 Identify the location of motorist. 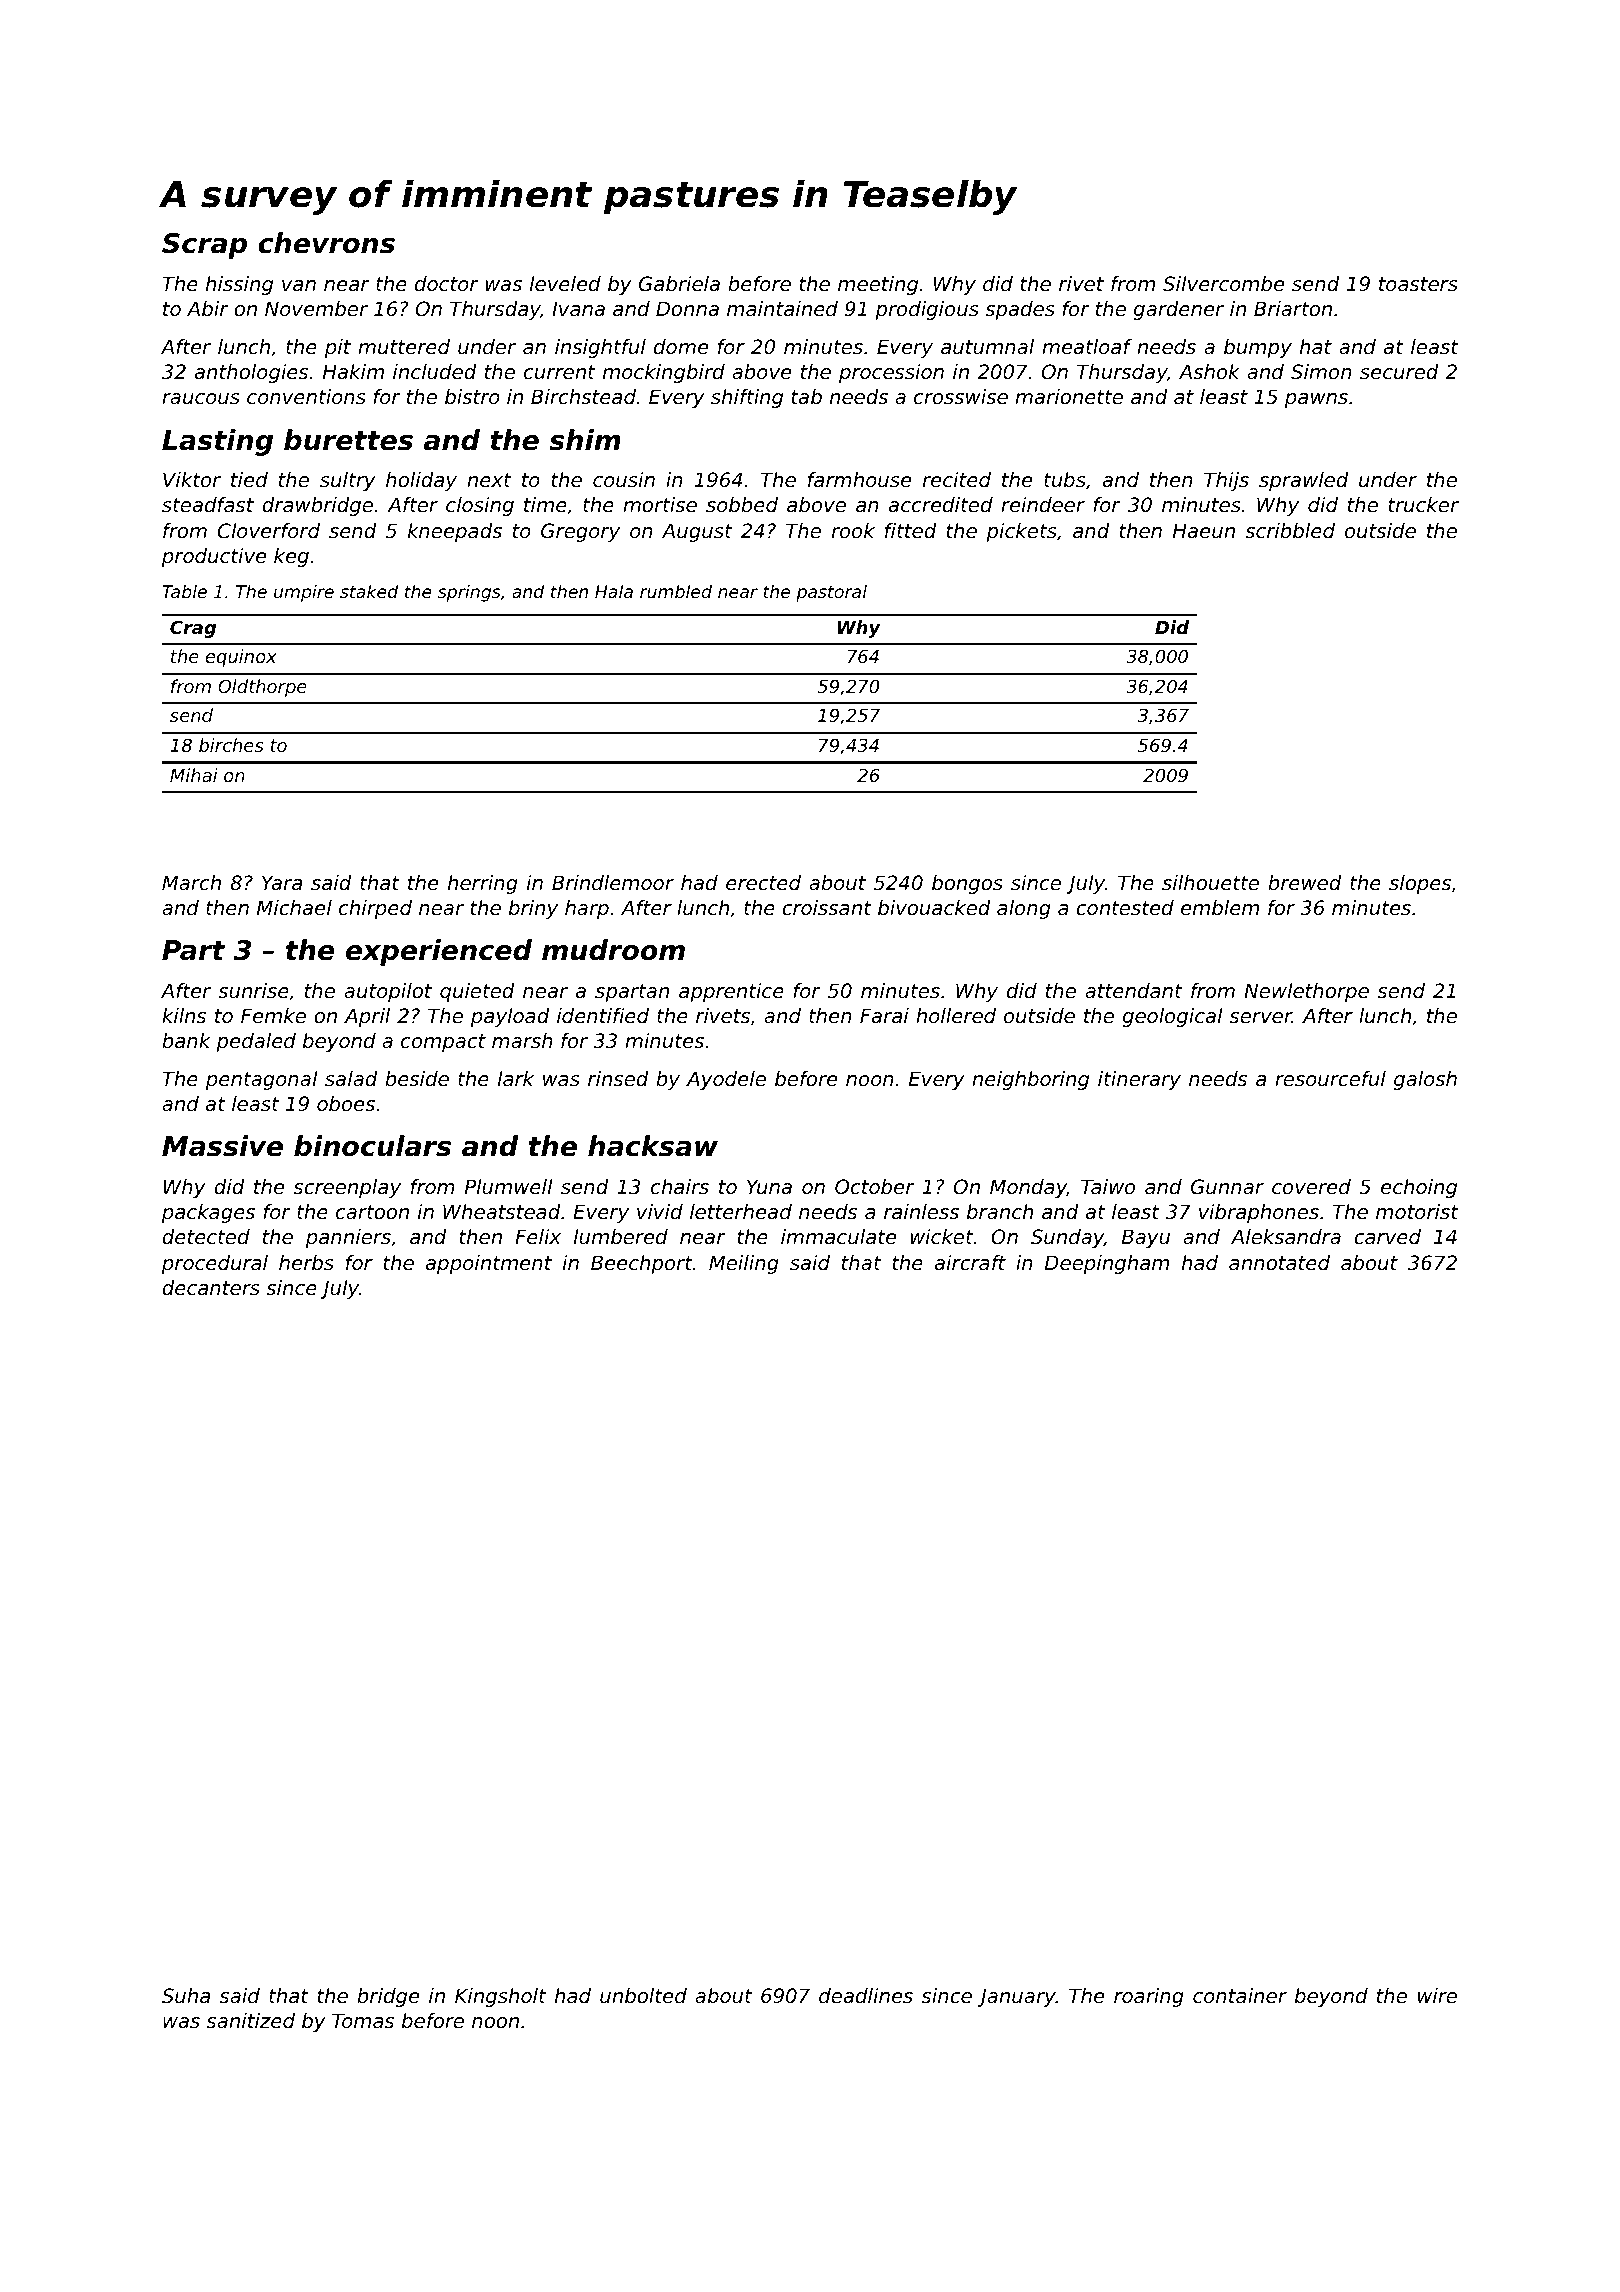
(1417, 1212).
